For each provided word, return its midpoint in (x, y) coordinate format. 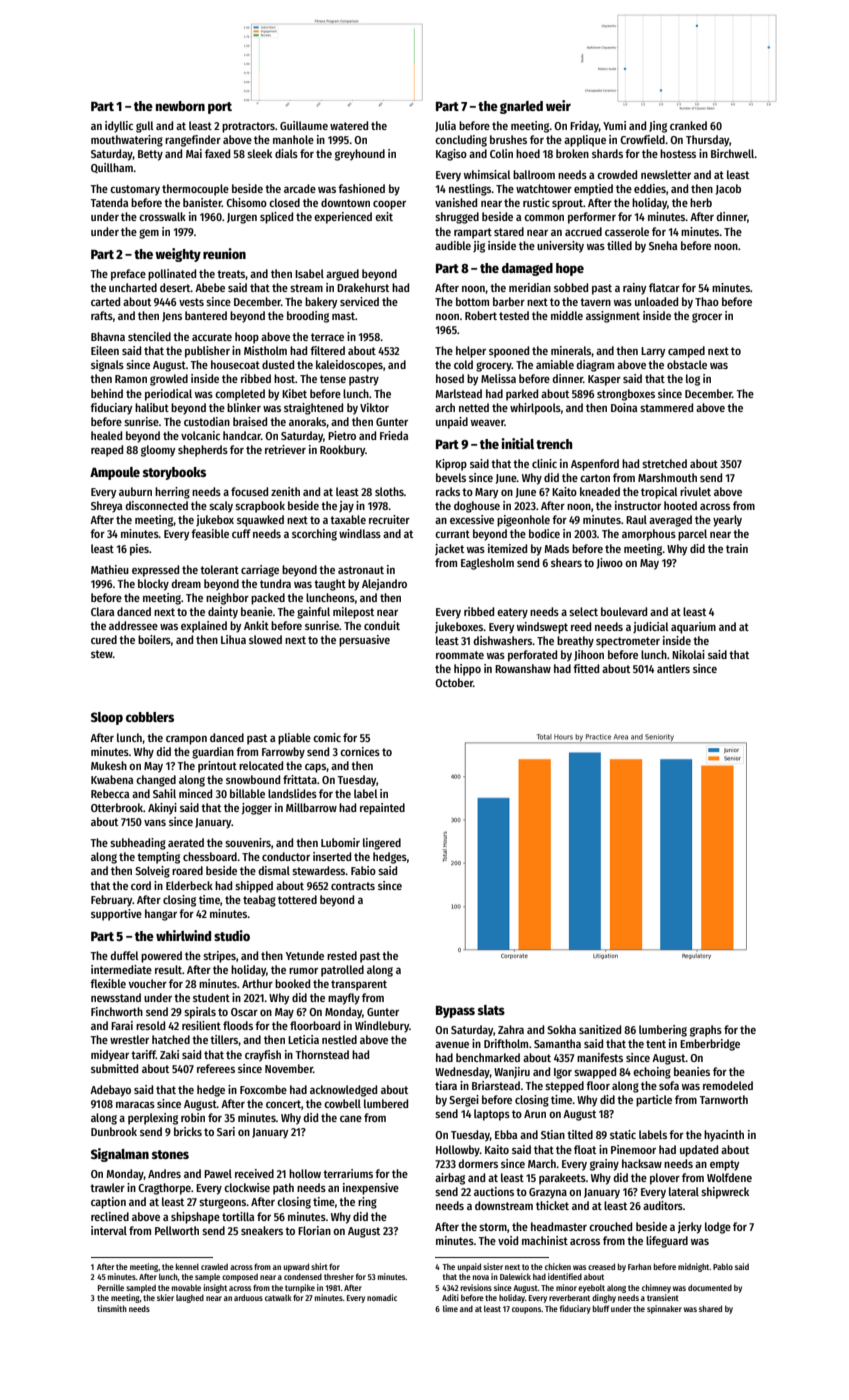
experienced (343, 218)
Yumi (614, 125)
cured (104, 639)
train (737, 548)
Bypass (455, 1012)
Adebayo (110, 1091)
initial (517, 443)
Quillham (112, 168)
